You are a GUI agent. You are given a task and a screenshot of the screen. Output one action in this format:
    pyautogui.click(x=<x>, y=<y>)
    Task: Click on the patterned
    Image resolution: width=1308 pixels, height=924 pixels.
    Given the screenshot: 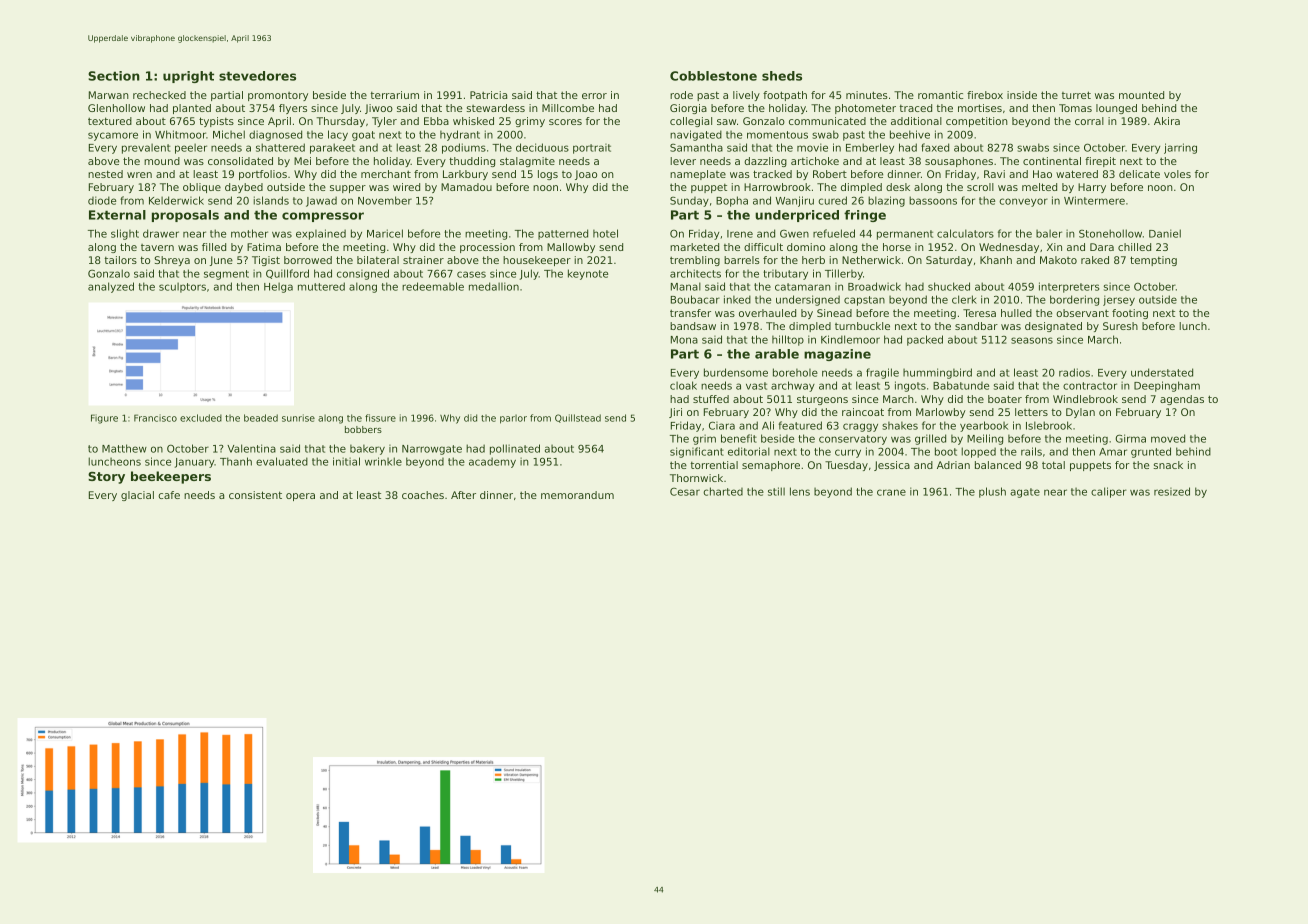 What is the action you would take?
    pyautogui.click(x=563, y=234)
